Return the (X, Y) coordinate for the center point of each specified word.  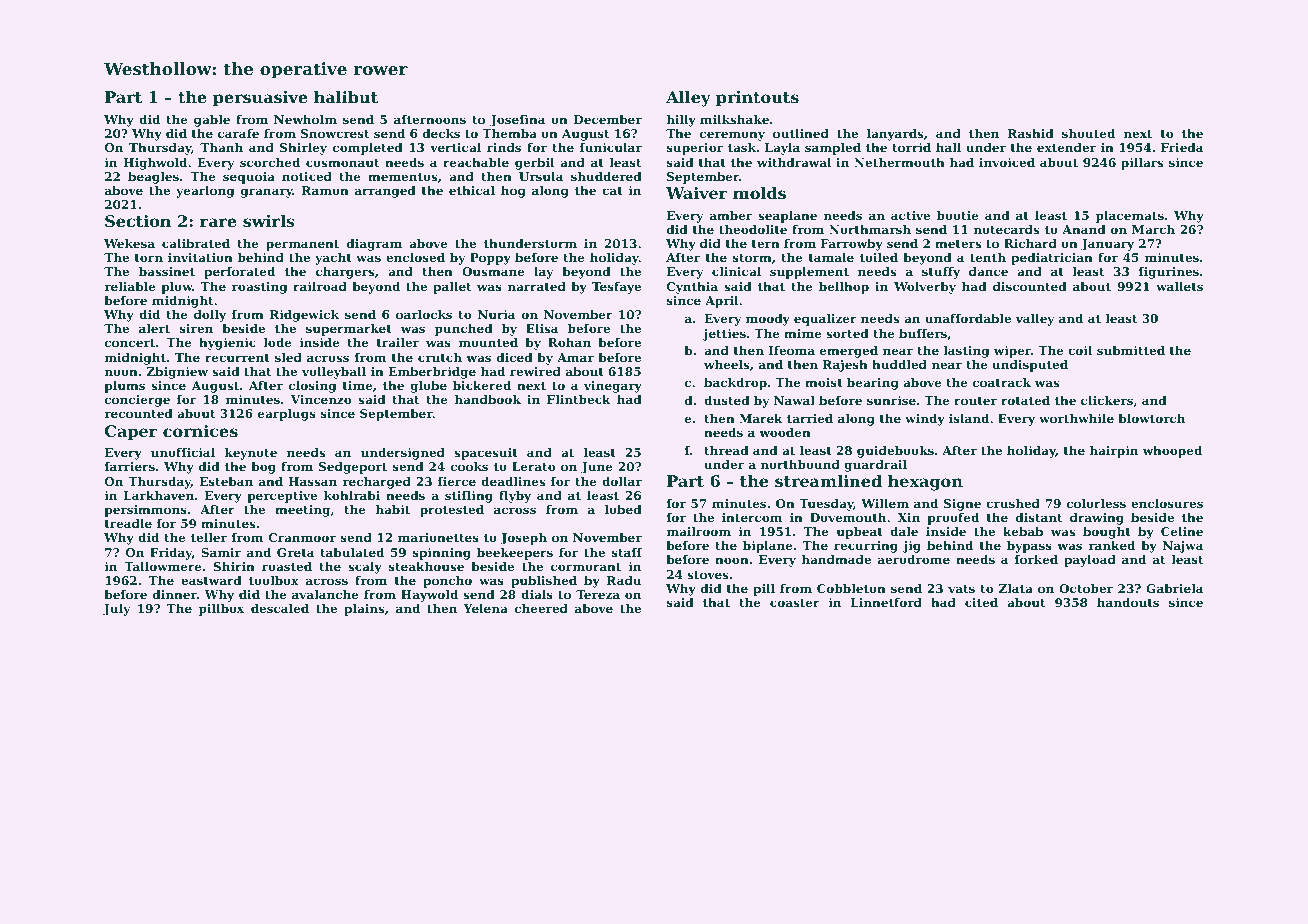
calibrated (196, 243)
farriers (130, 466)
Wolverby (925, 288)
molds (759, 193)
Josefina (517, 121)
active (910, 215)
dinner (175, 594)
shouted (1088, 133)
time (358, 385)
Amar (575, 357)
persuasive (260, 99)
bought (1107, 533)
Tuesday (826, 505)
